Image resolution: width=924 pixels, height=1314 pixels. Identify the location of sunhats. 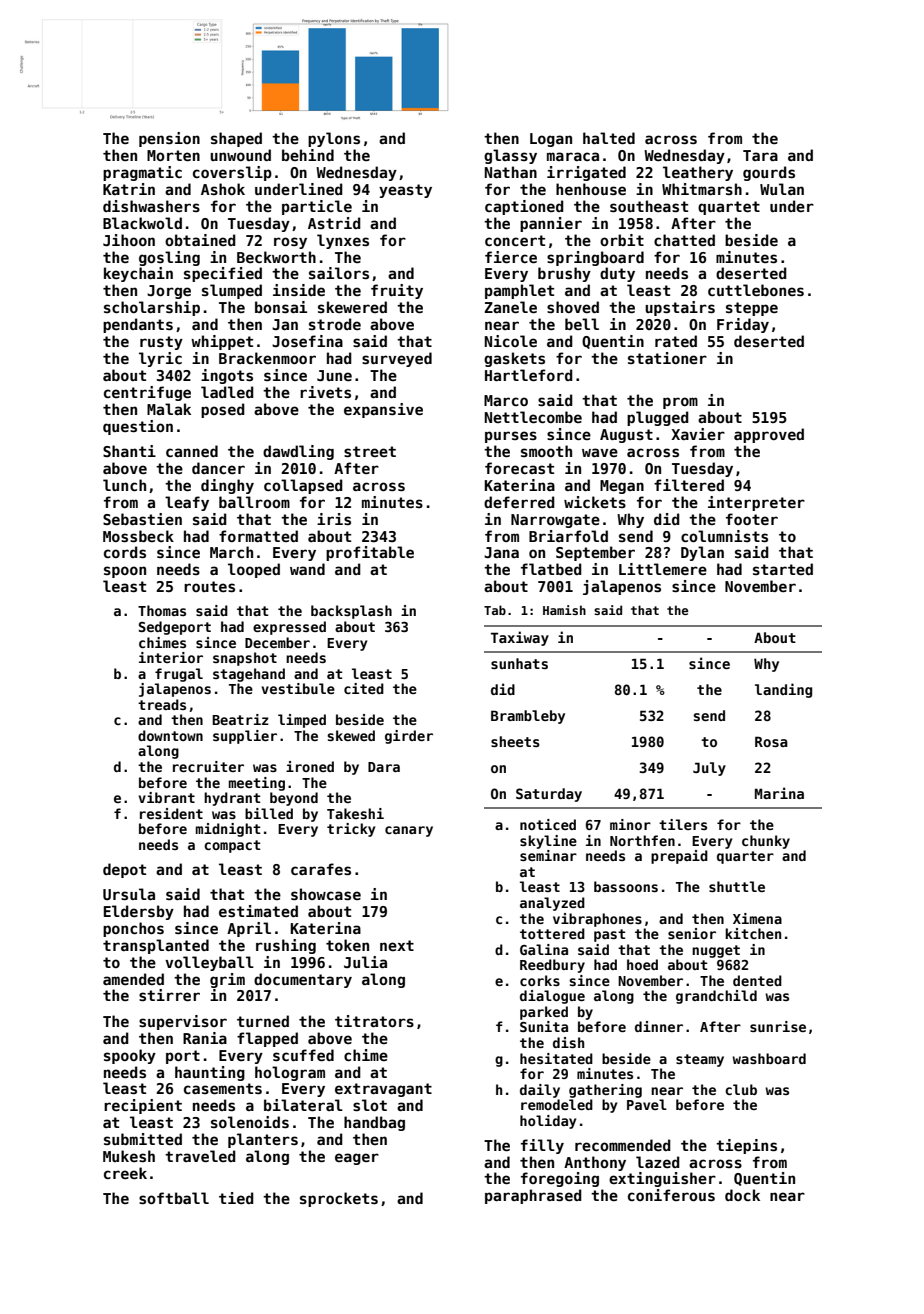
(519, 663).
